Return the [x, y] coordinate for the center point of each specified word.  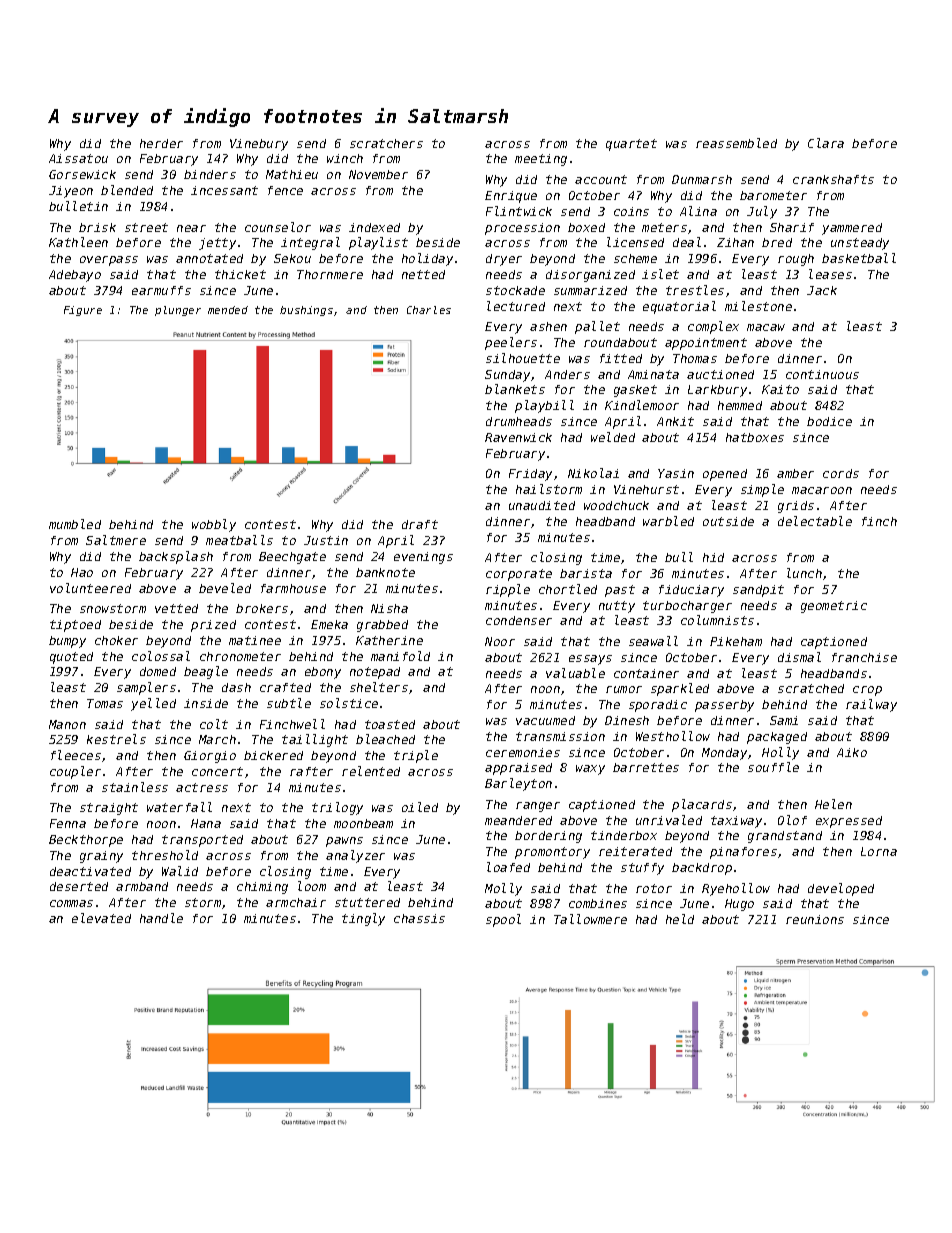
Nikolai [593, 473]
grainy [101, 857]
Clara [826, 143]
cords [841, 473]
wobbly [214, 525]
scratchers [386, 143]
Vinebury [259, 145]
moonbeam [363, 823]
